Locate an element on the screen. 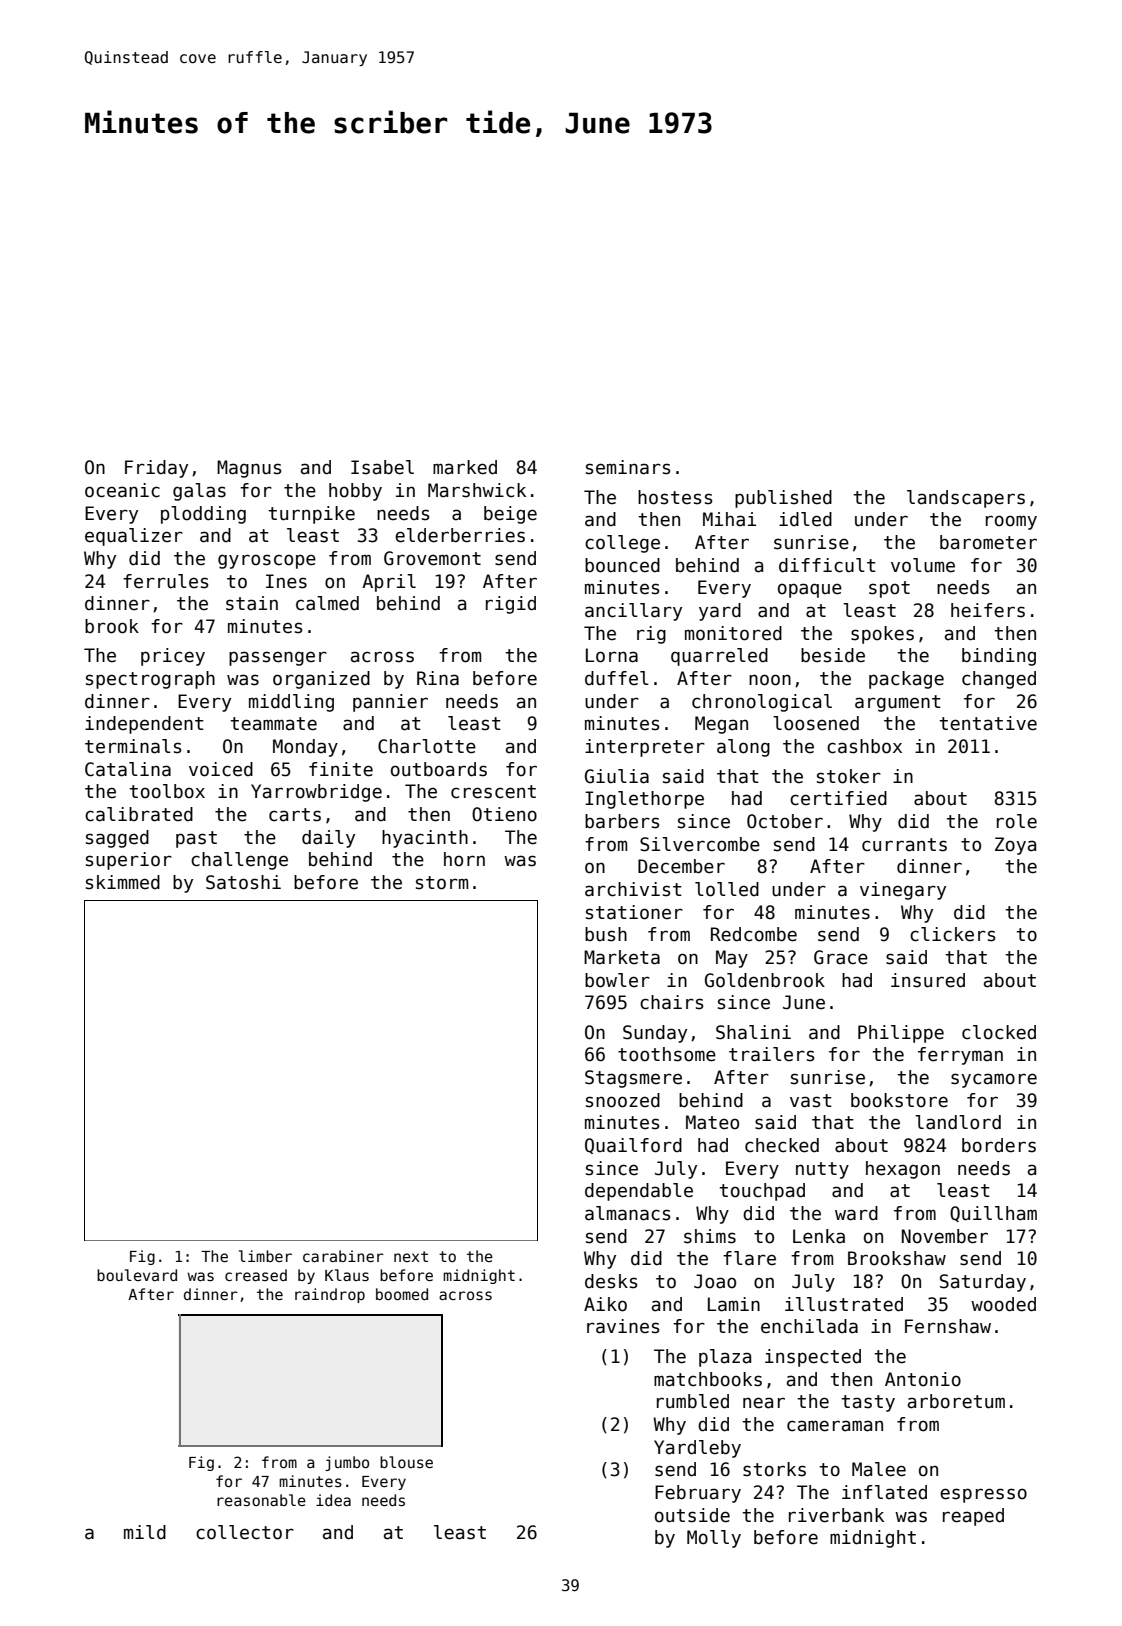 This screenshot has height=1626, width=1122. Quillham is located at coordinates (993, 1214).
